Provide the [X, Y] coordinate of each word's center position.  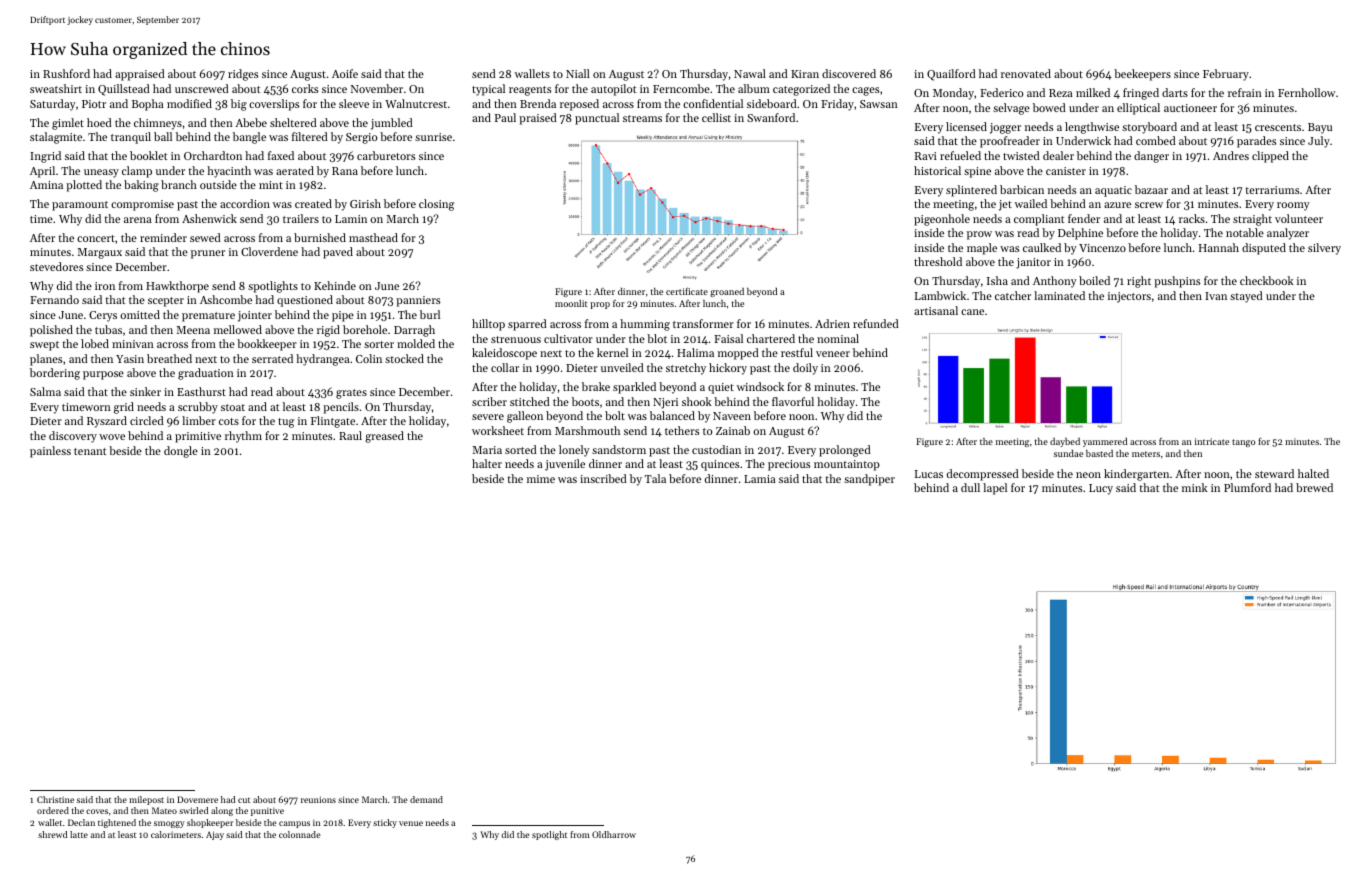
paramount [80, 206]
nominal [838, 338]
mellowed [238, 329]
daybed [1065, 442]
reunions [318, 799]
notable [1245, 232]
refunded [876, 323]
